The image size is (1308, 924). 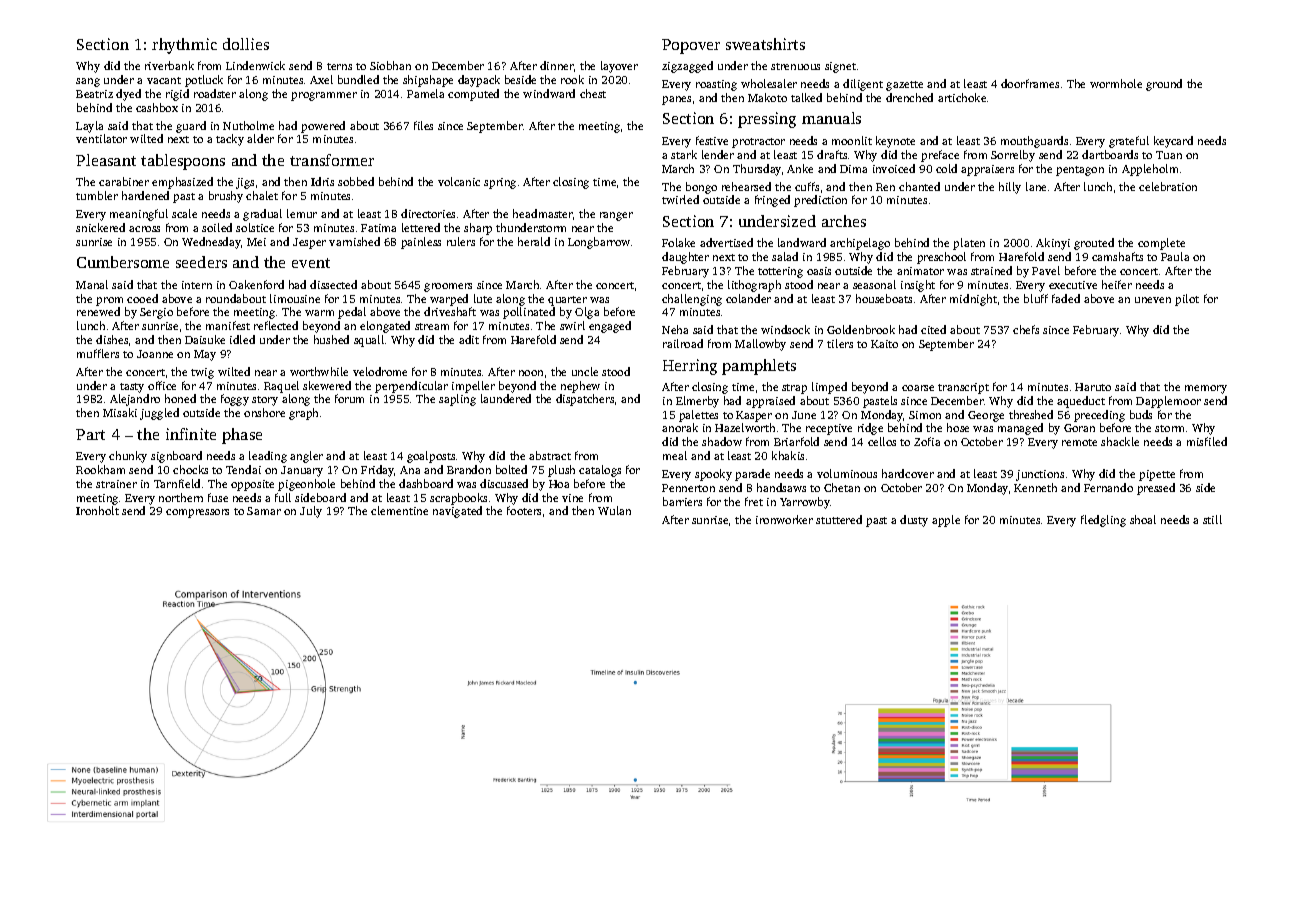 What do you see at coordinates (614, 510) in the document?
I see `Wulan` at bounding box center [614, 510].
